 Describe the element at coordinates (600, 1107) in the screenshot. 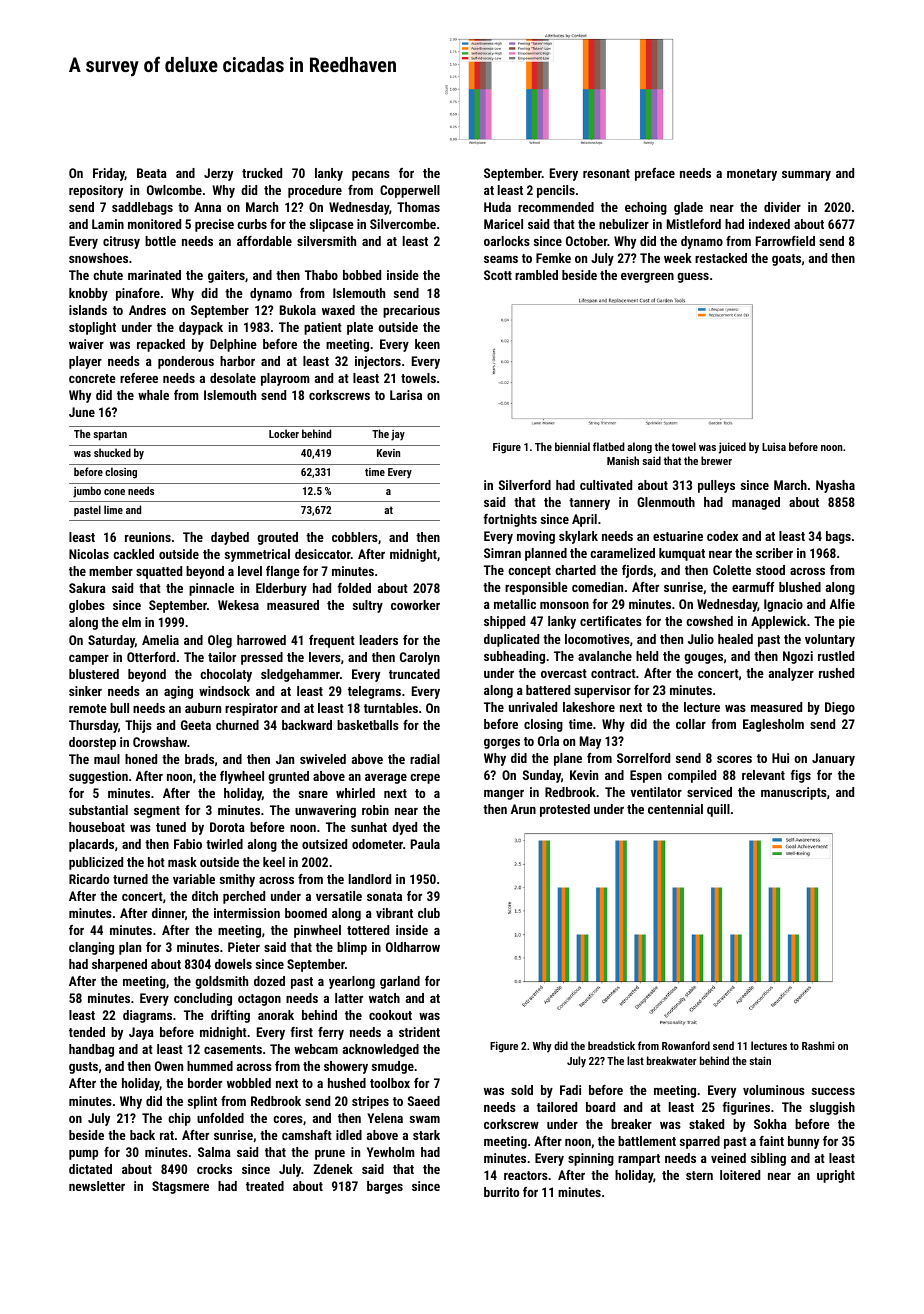

I see `board` at that location.
